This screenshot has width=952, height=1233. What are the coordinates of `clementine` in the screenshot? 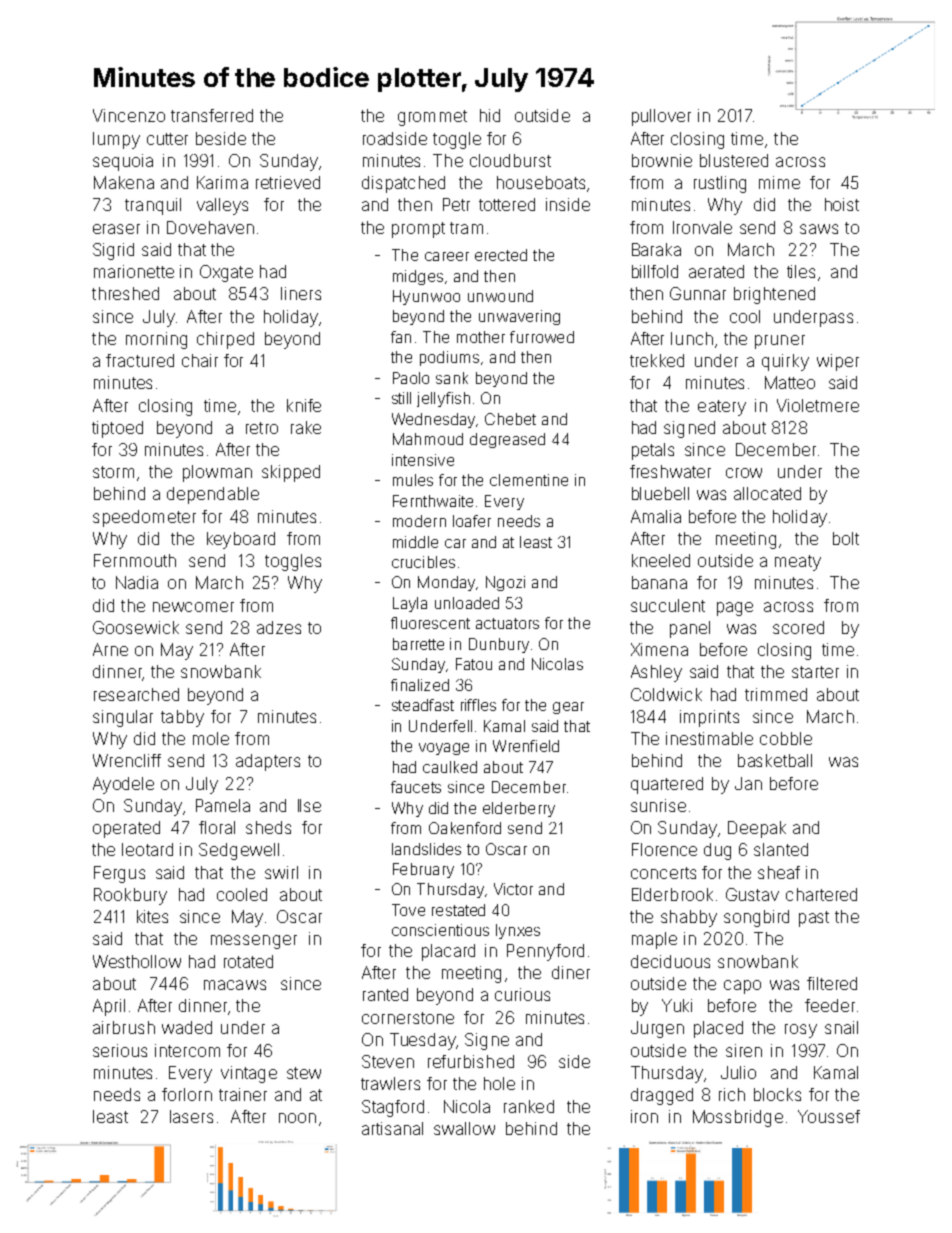 It's located at (529, 480).
